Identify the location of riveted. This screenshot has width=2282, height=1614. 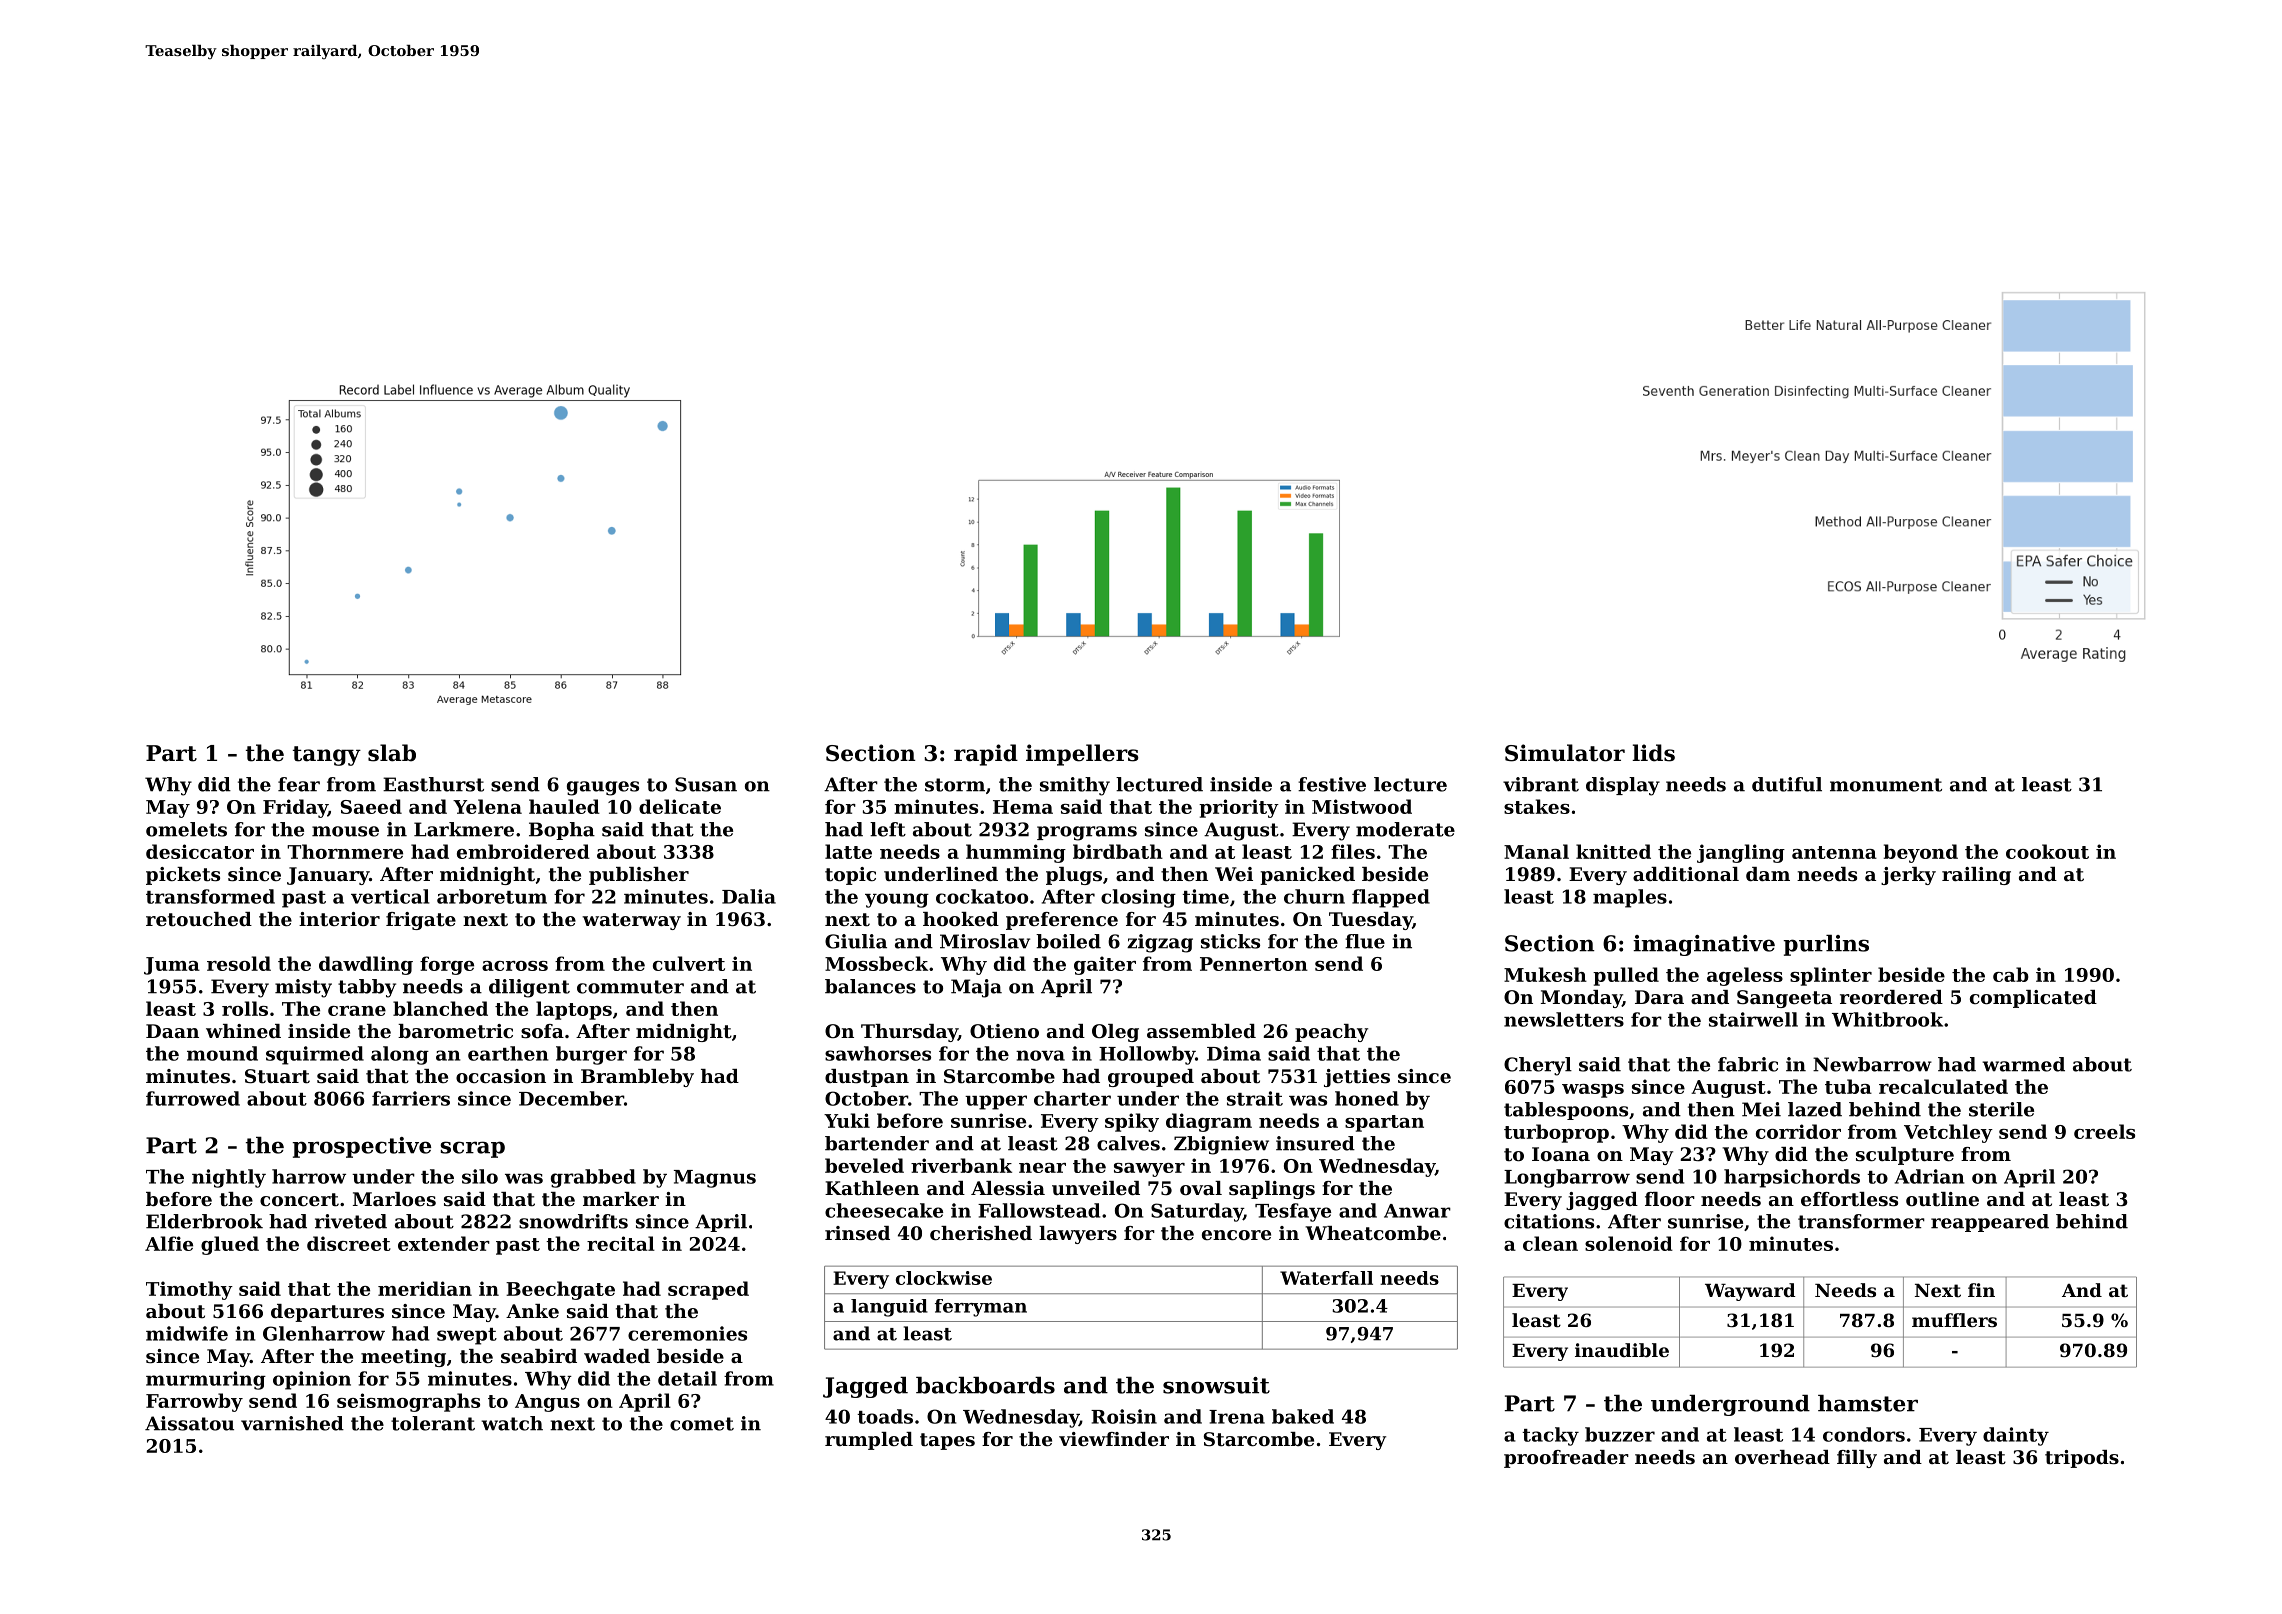
(351, 1221).
